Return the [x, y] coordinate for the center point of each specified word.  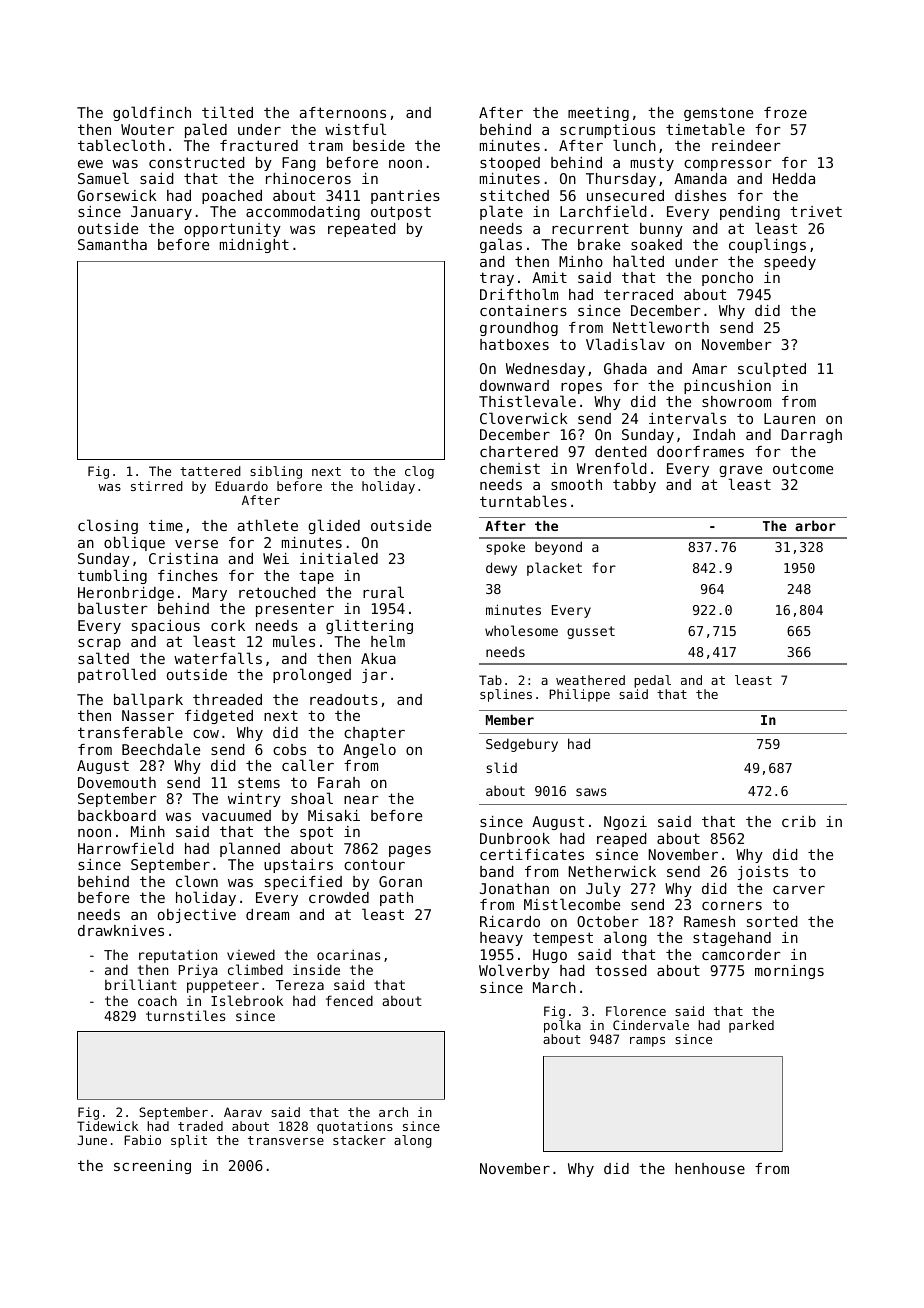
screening [152, 1167]
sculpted [772, 369]
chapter [374, 734]
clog [419, 472]
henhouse [710, 1168]
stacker [359, 1140]
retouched [277, 592]
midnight [254, 246]
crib [799, 821]
